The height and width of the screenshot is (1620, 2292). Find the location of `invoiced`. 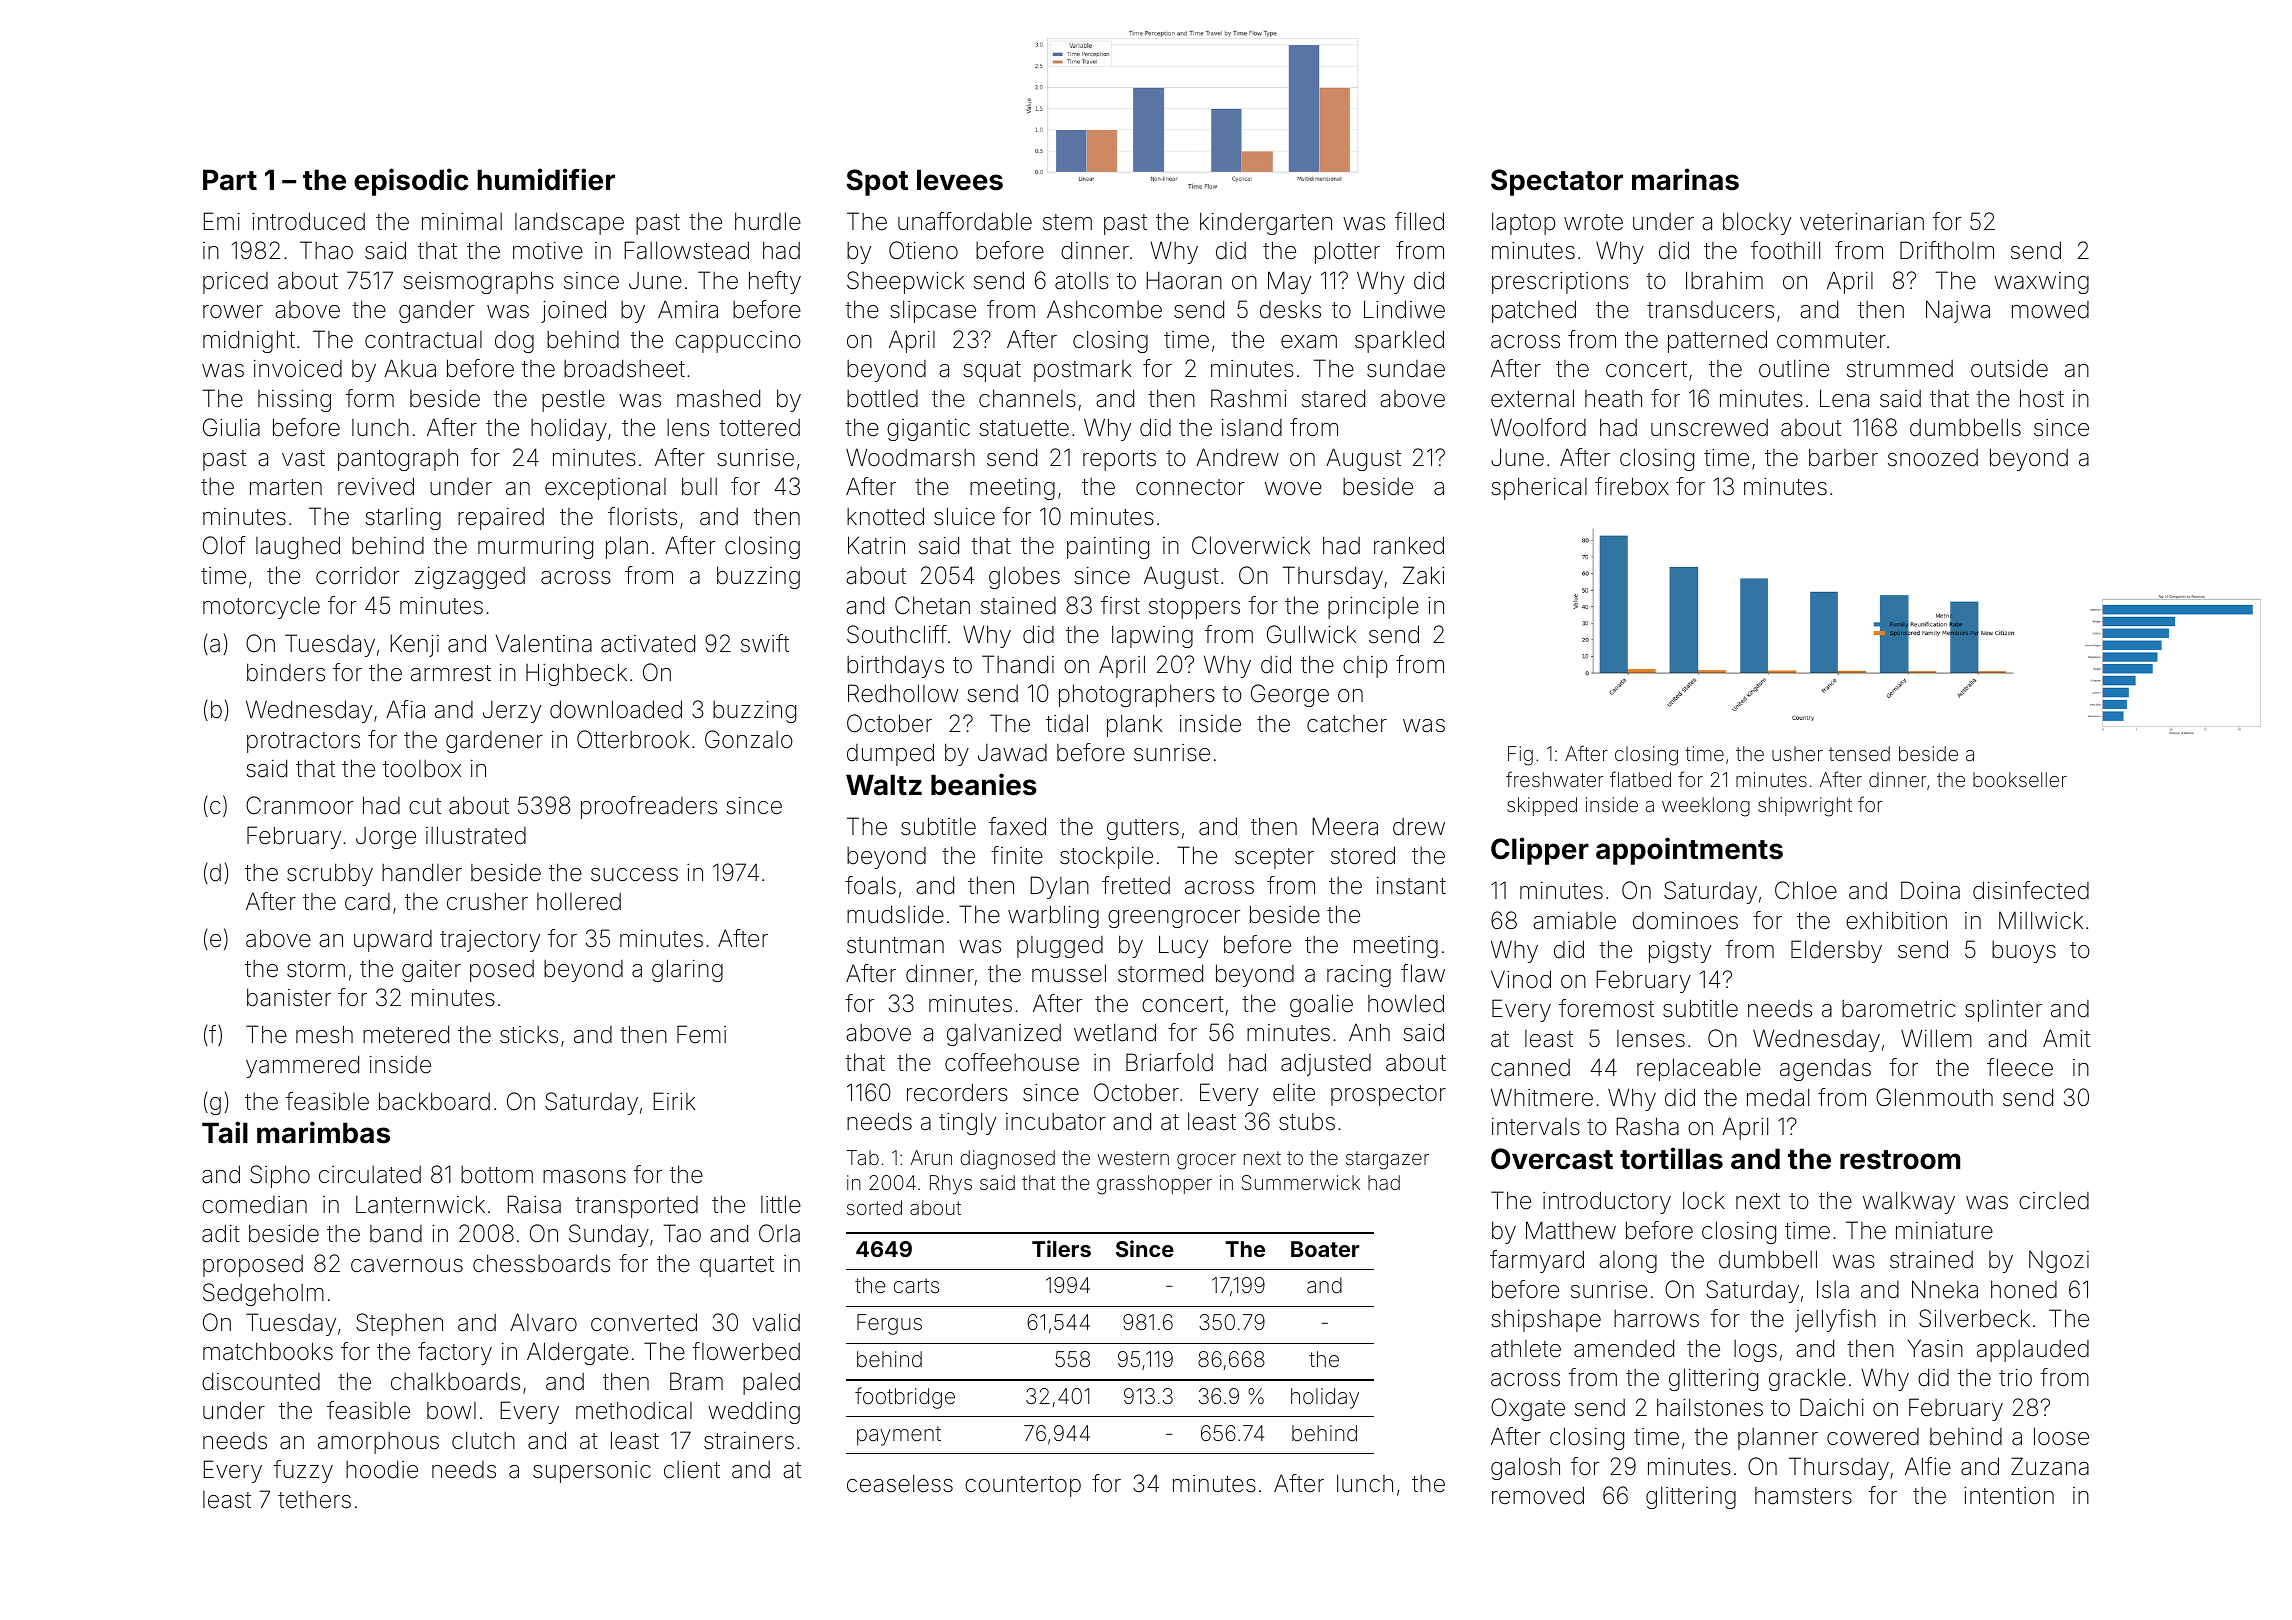

invoiced is located at coordinates (298, 368).
